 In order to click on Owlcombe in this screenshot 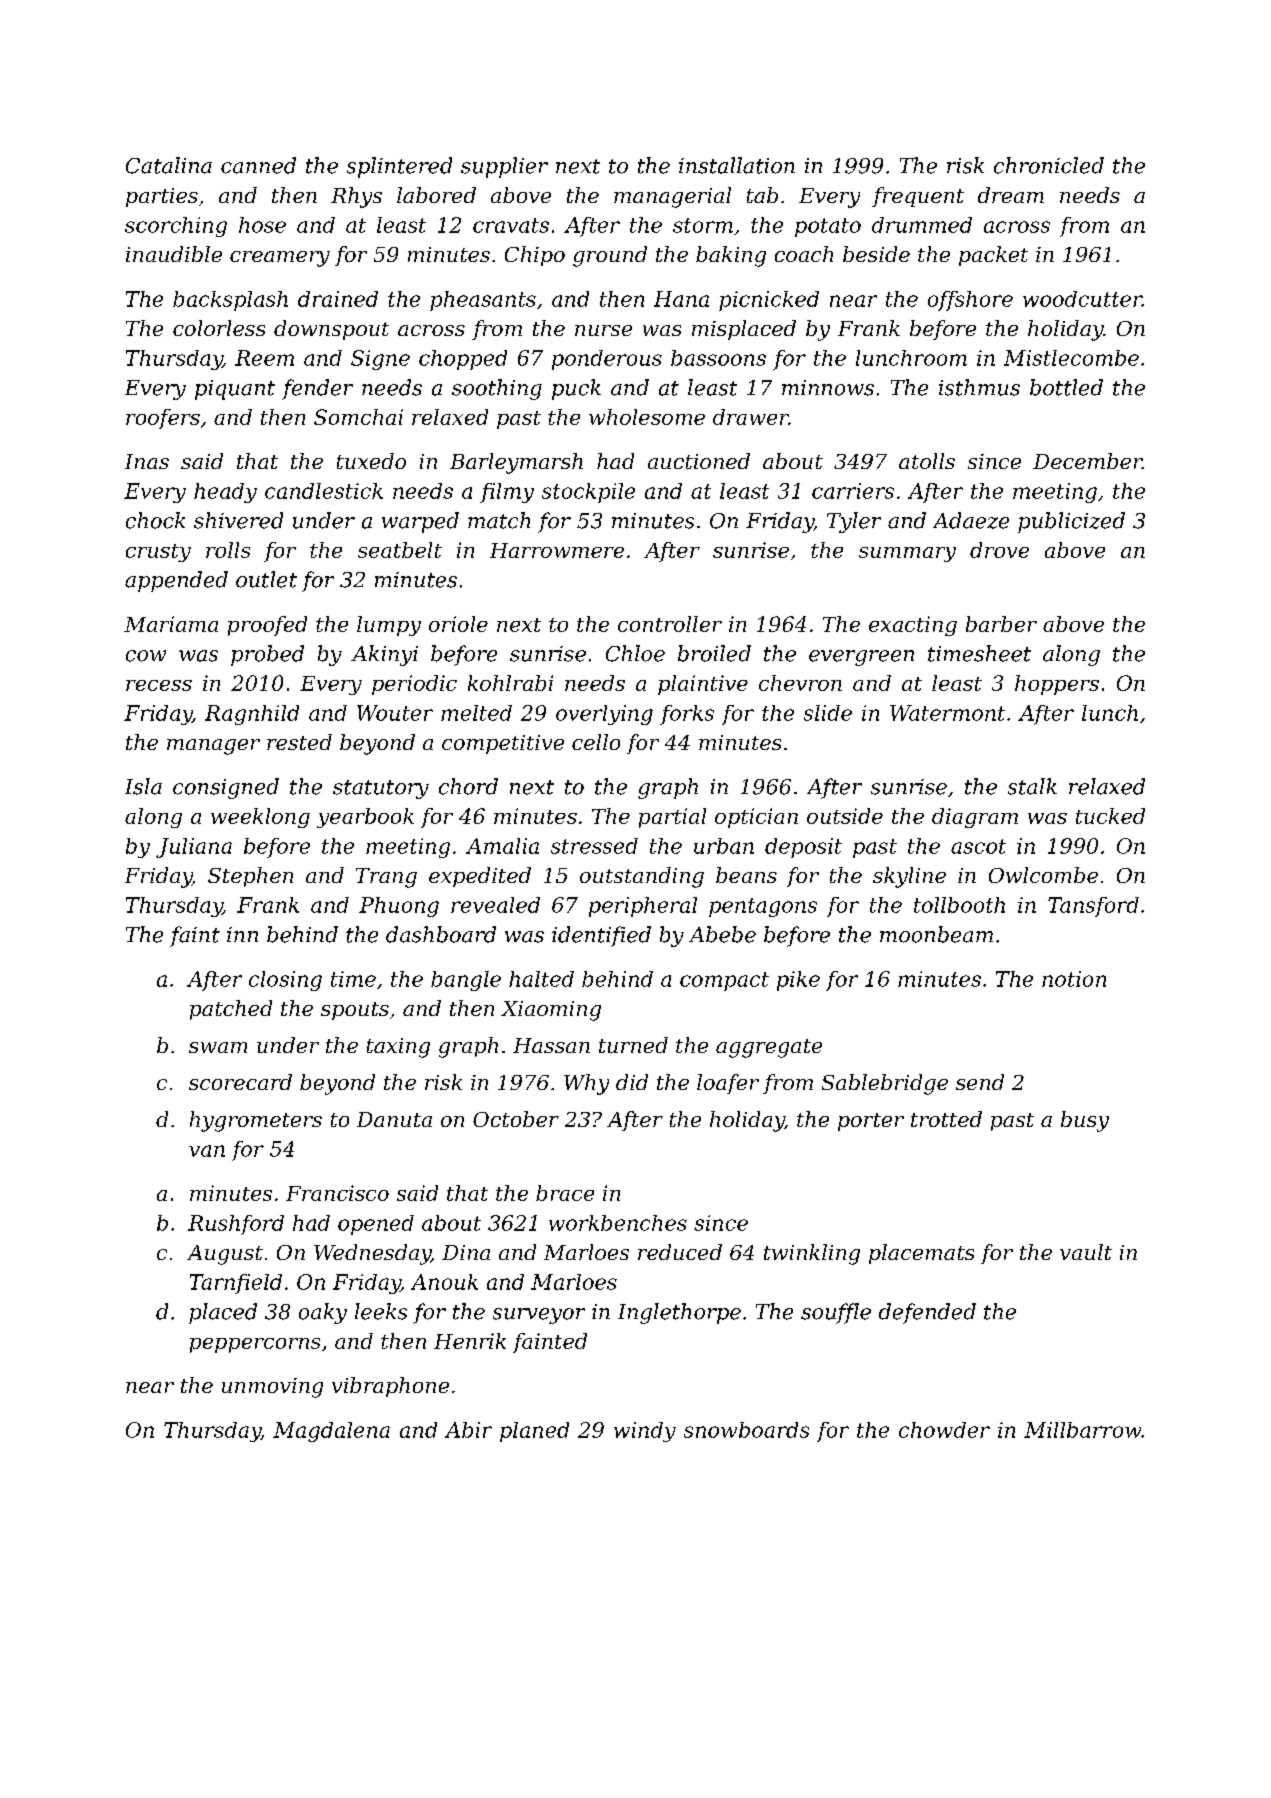, I will do `click(1043, 875)`.
